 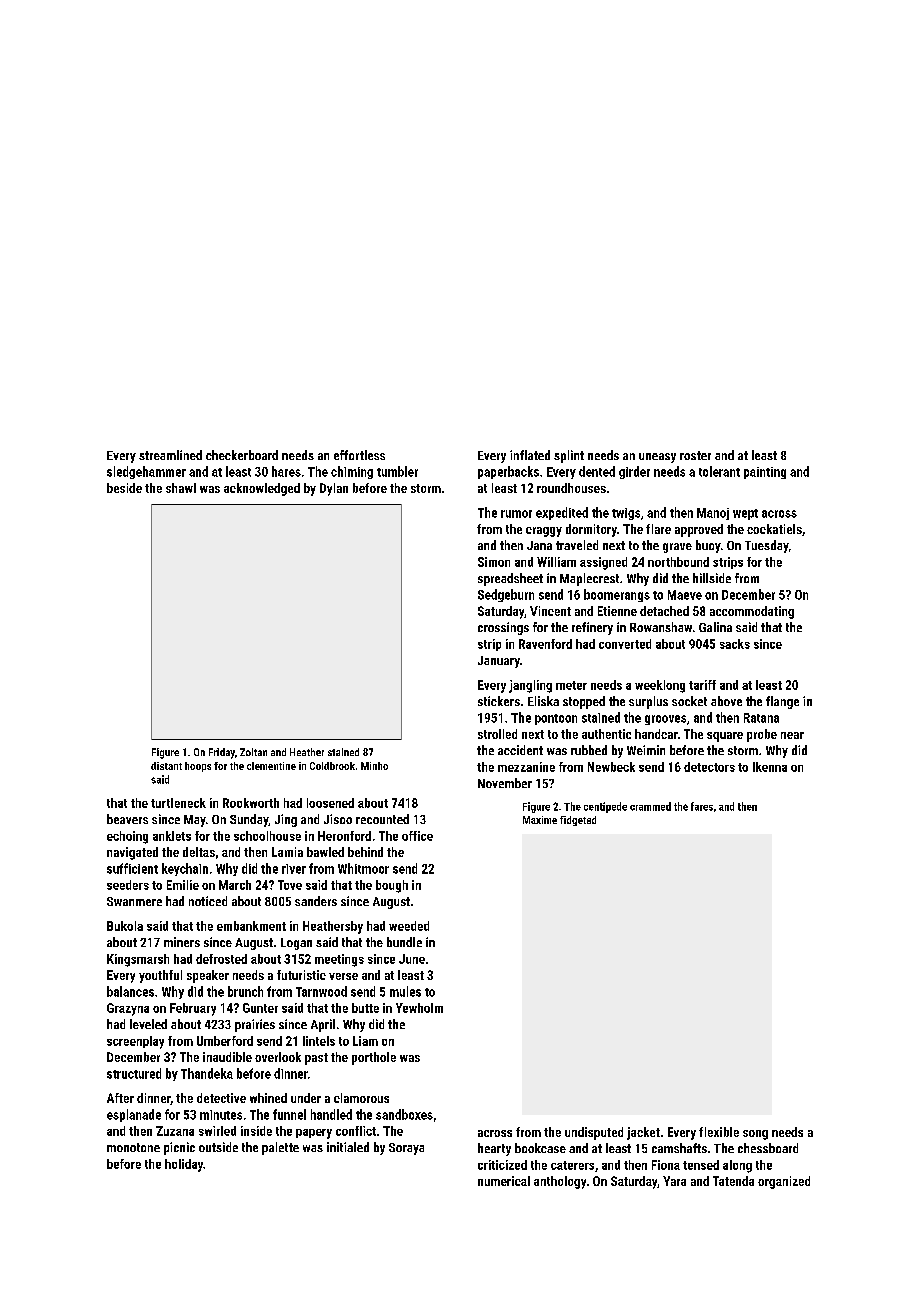 I want to click on acknowledged, so click(x=262, y=489).
